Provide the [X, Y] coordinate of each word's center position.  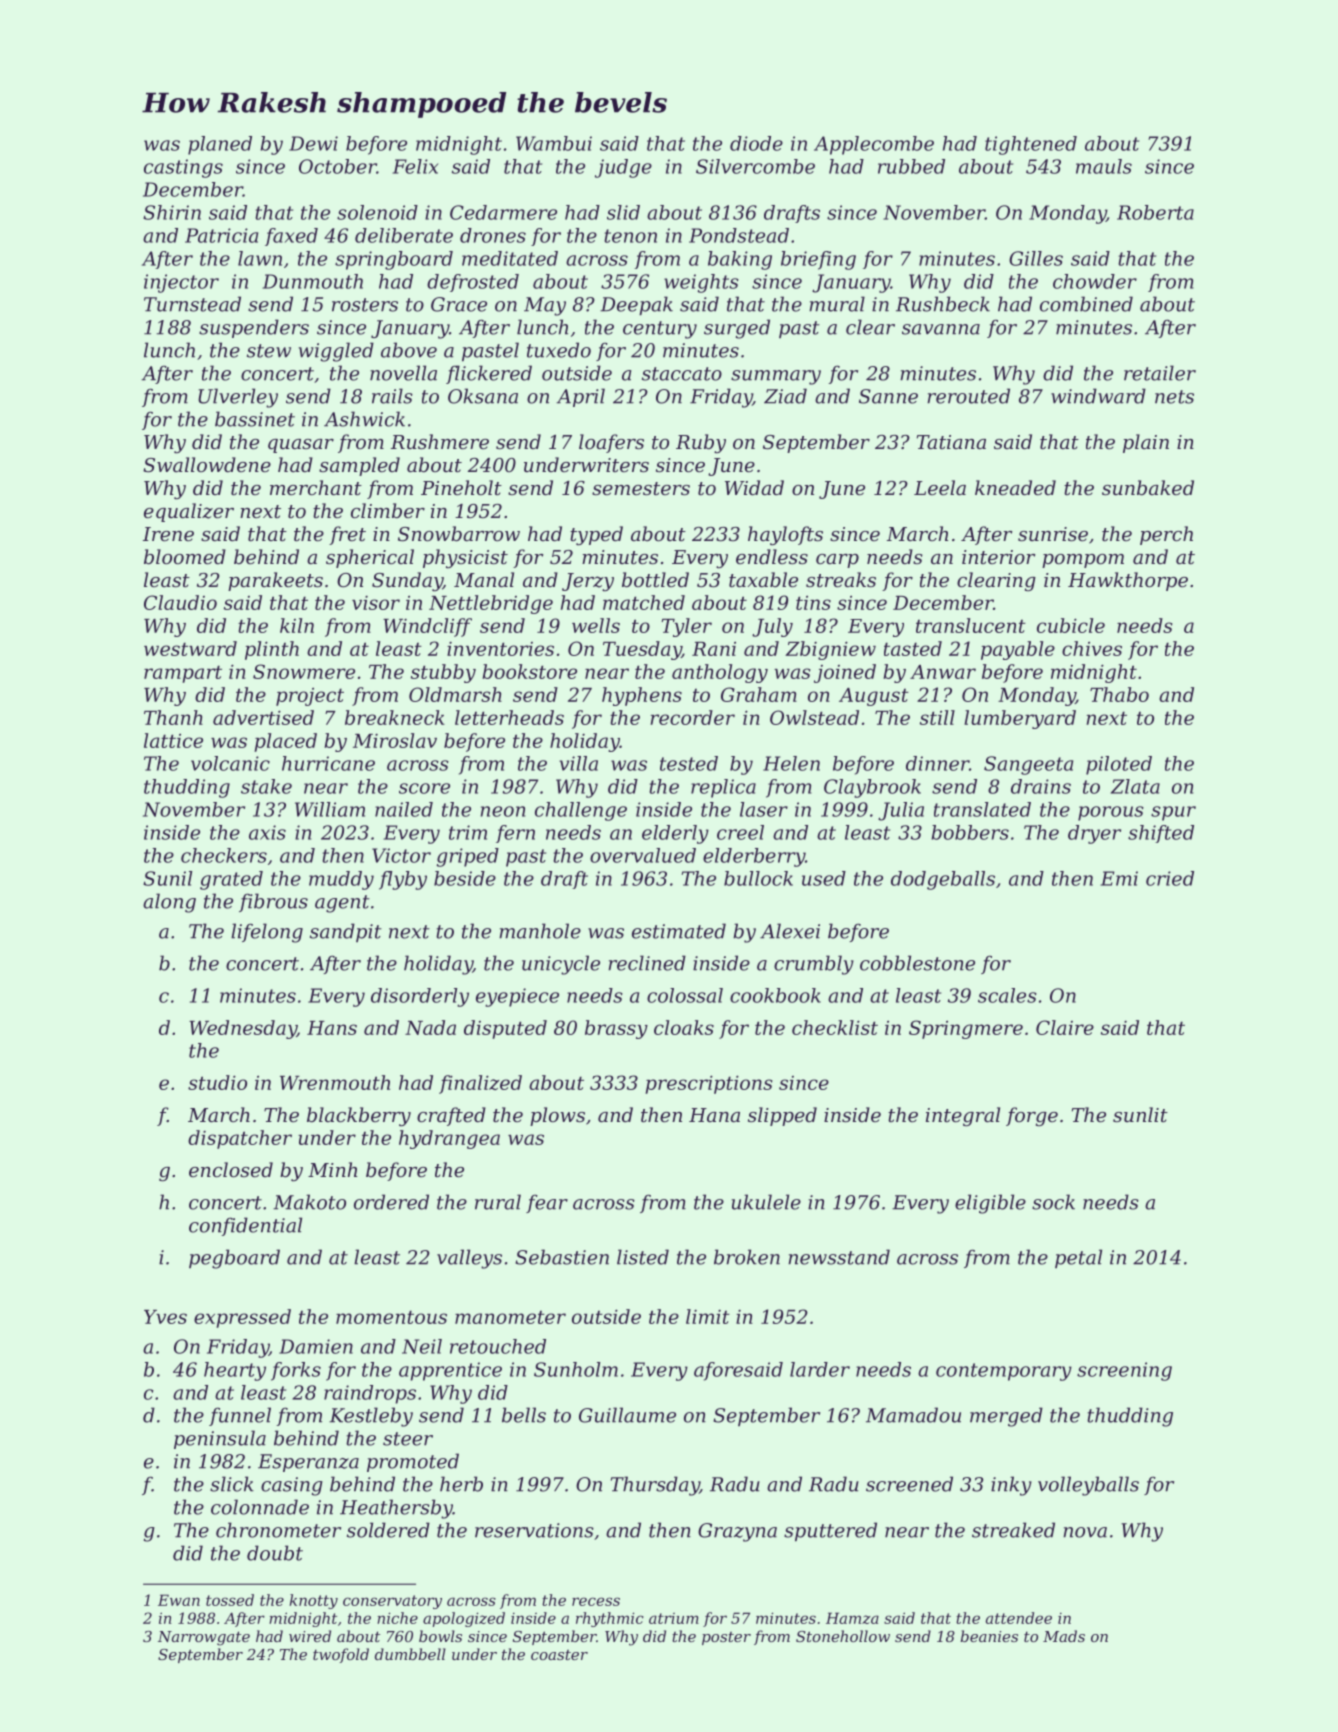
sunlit [1140, 1114]
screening [1124, 1371]
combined [1086, 304]
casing [292, 1486]
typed [596, 535]
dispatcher [240, 1139]
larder [820, 1369]
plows [557, 1116]
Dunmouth [313, 281]
